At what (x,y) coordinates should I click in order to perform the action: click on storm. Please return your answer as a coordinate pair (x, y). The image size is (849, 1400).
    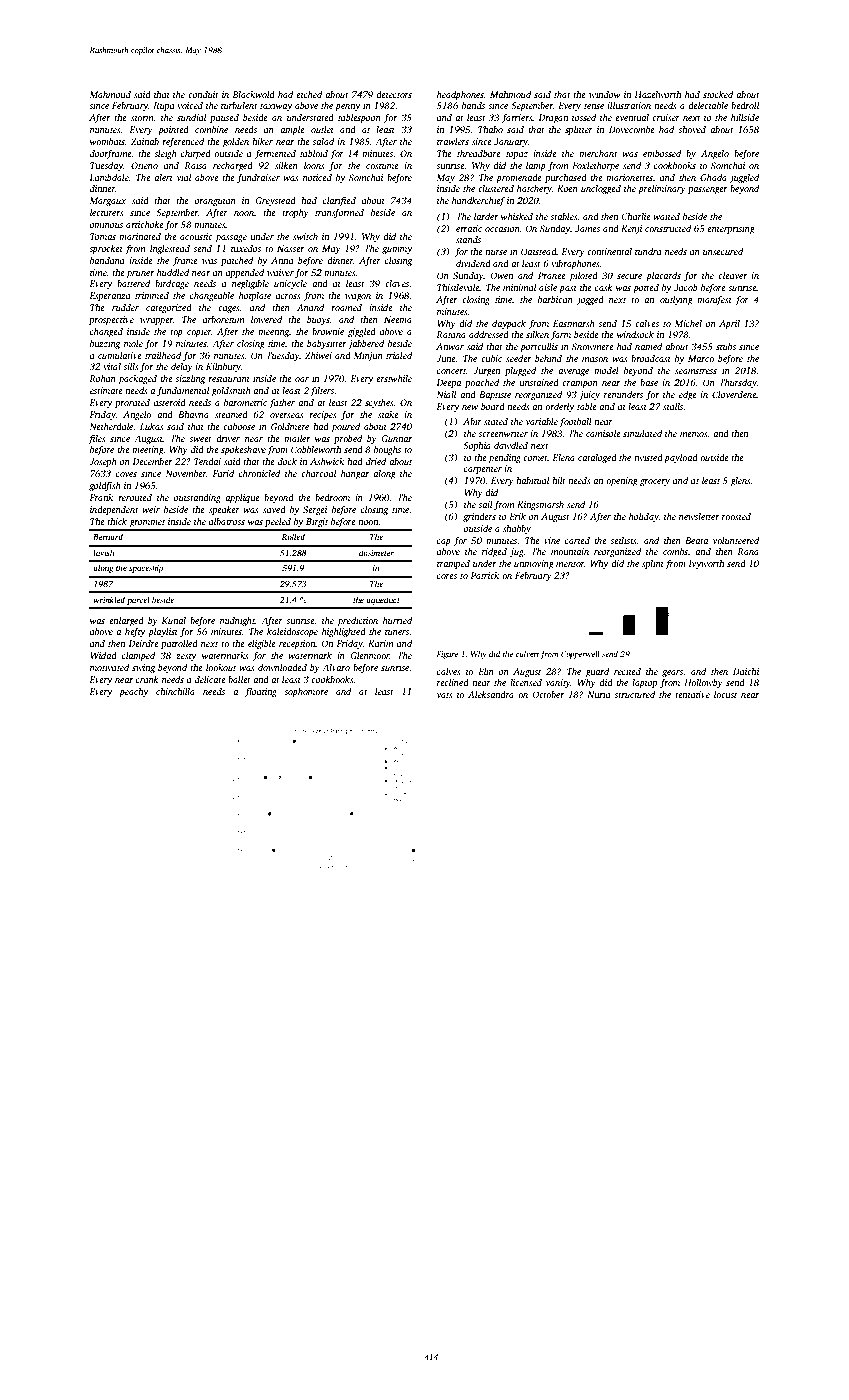
    Looking at the image, I should click on (142, 118).
